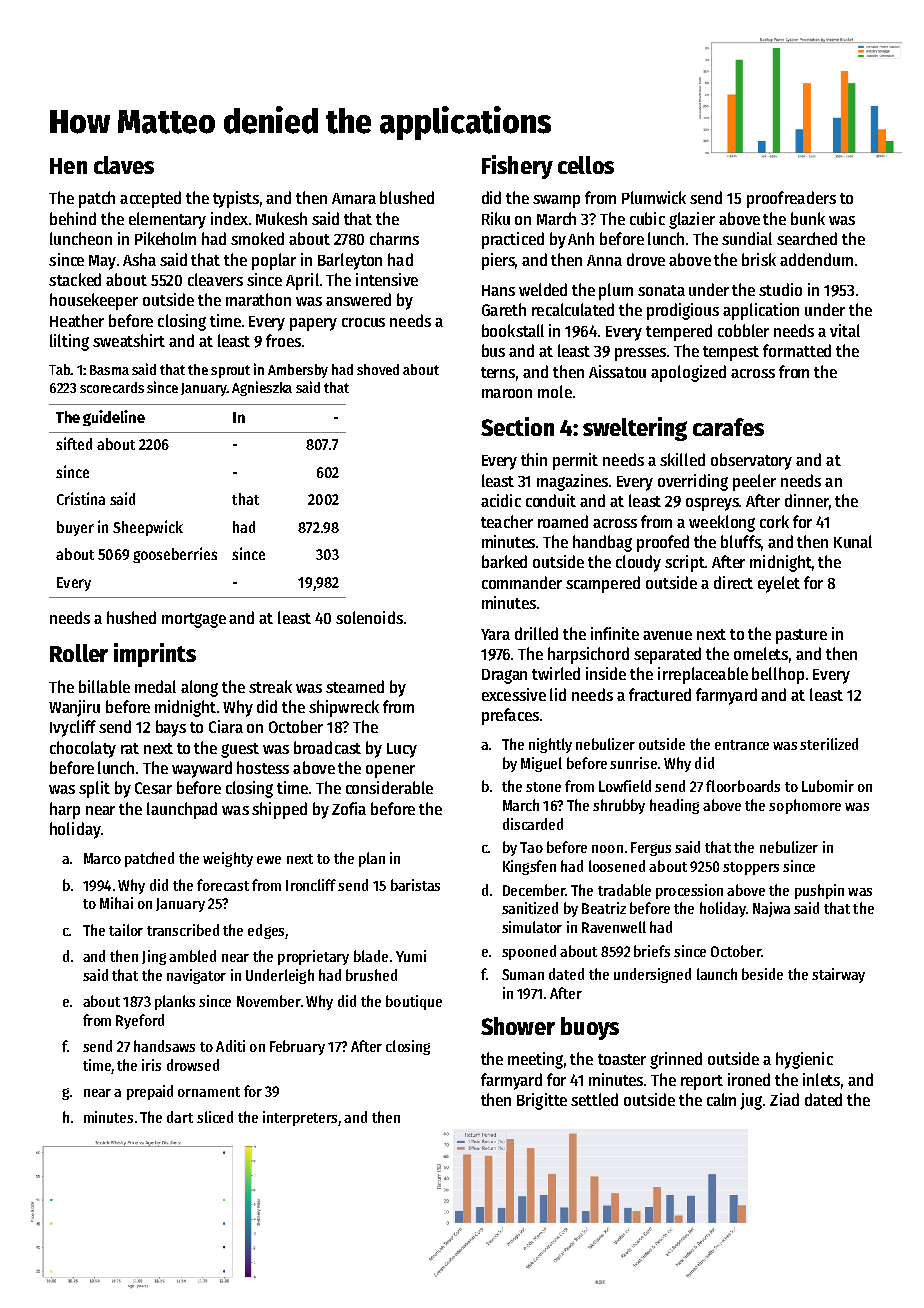 This page has height=1308, width=924. Describe the element at coordinates (733, 582) in the page. I see `direct` at that location.
